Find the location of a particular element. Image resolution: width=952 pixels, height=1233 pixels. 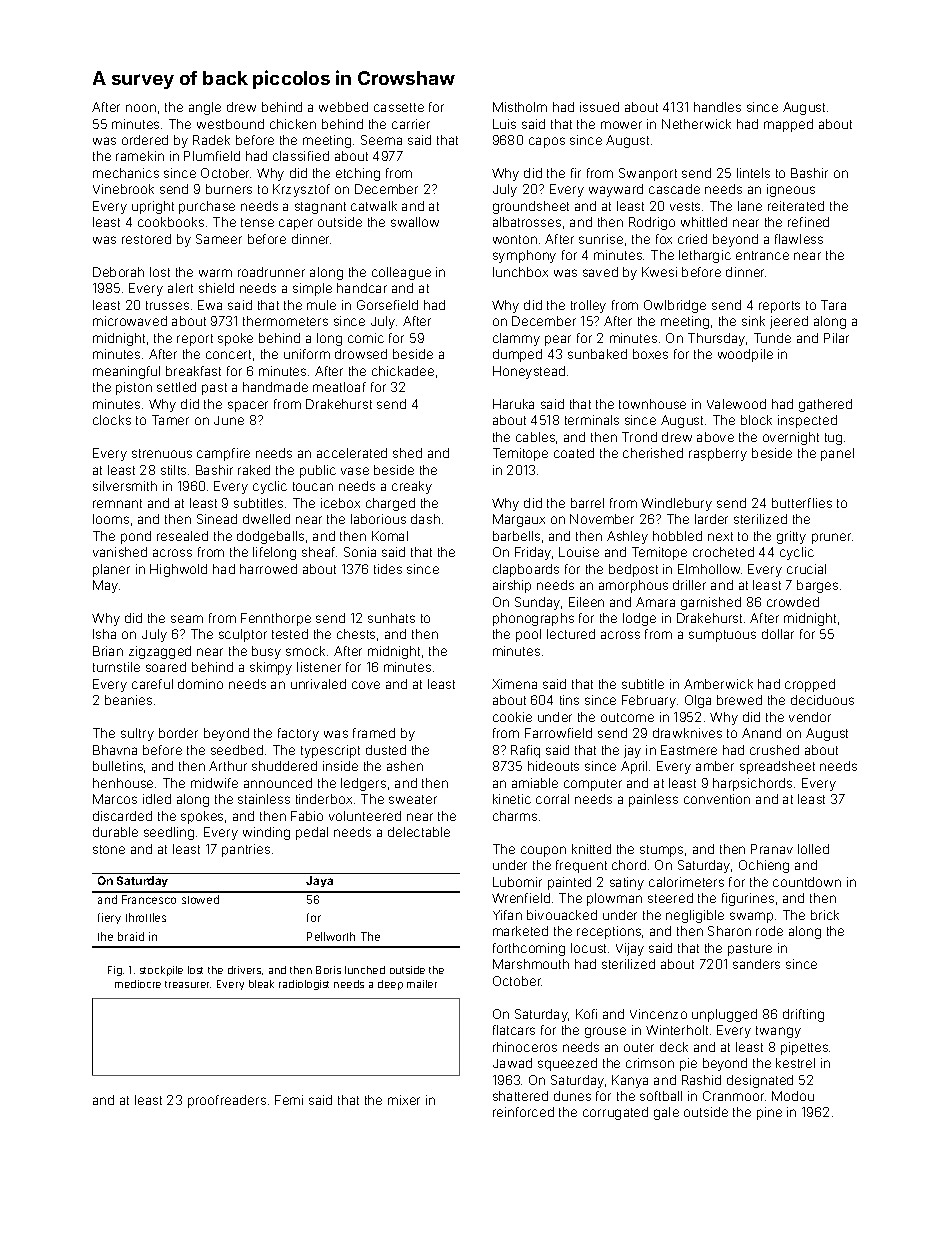

cookie is located at coordinates (512, 717).
